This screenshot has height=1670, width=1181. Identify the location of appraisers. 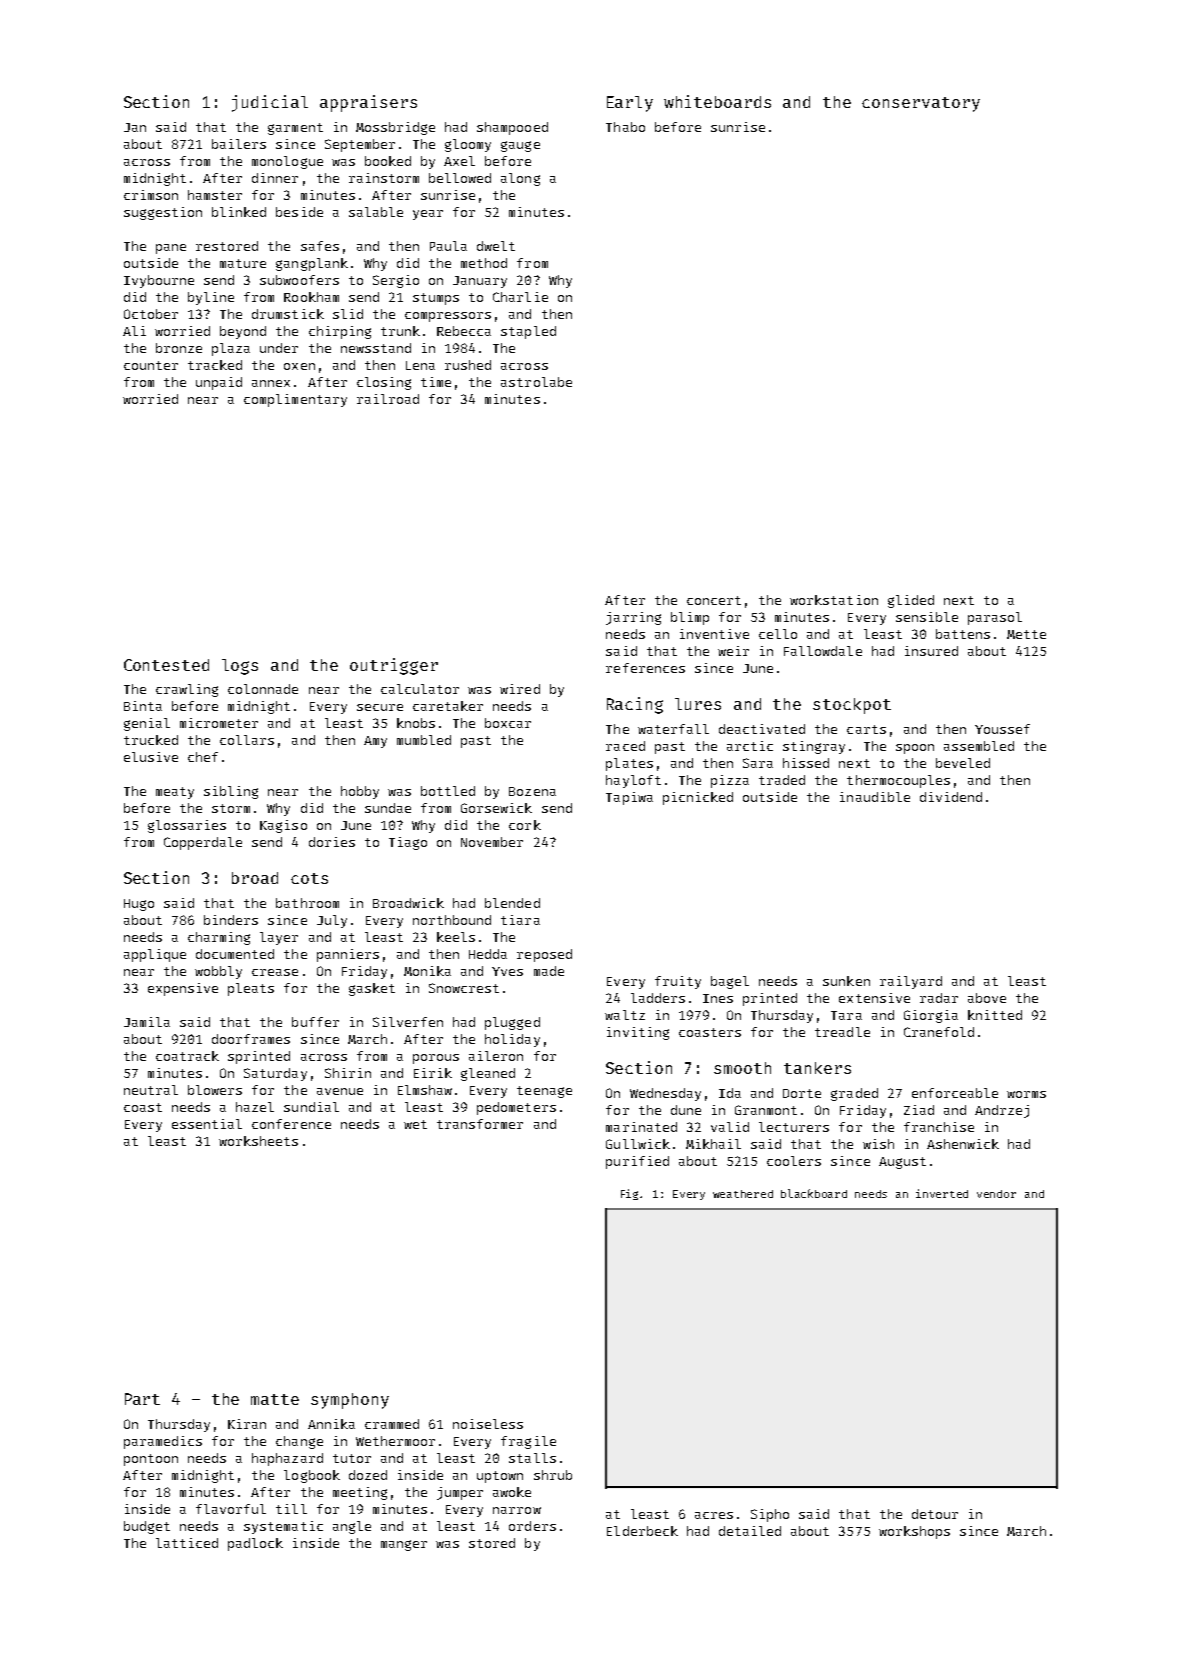
(368, 103).
